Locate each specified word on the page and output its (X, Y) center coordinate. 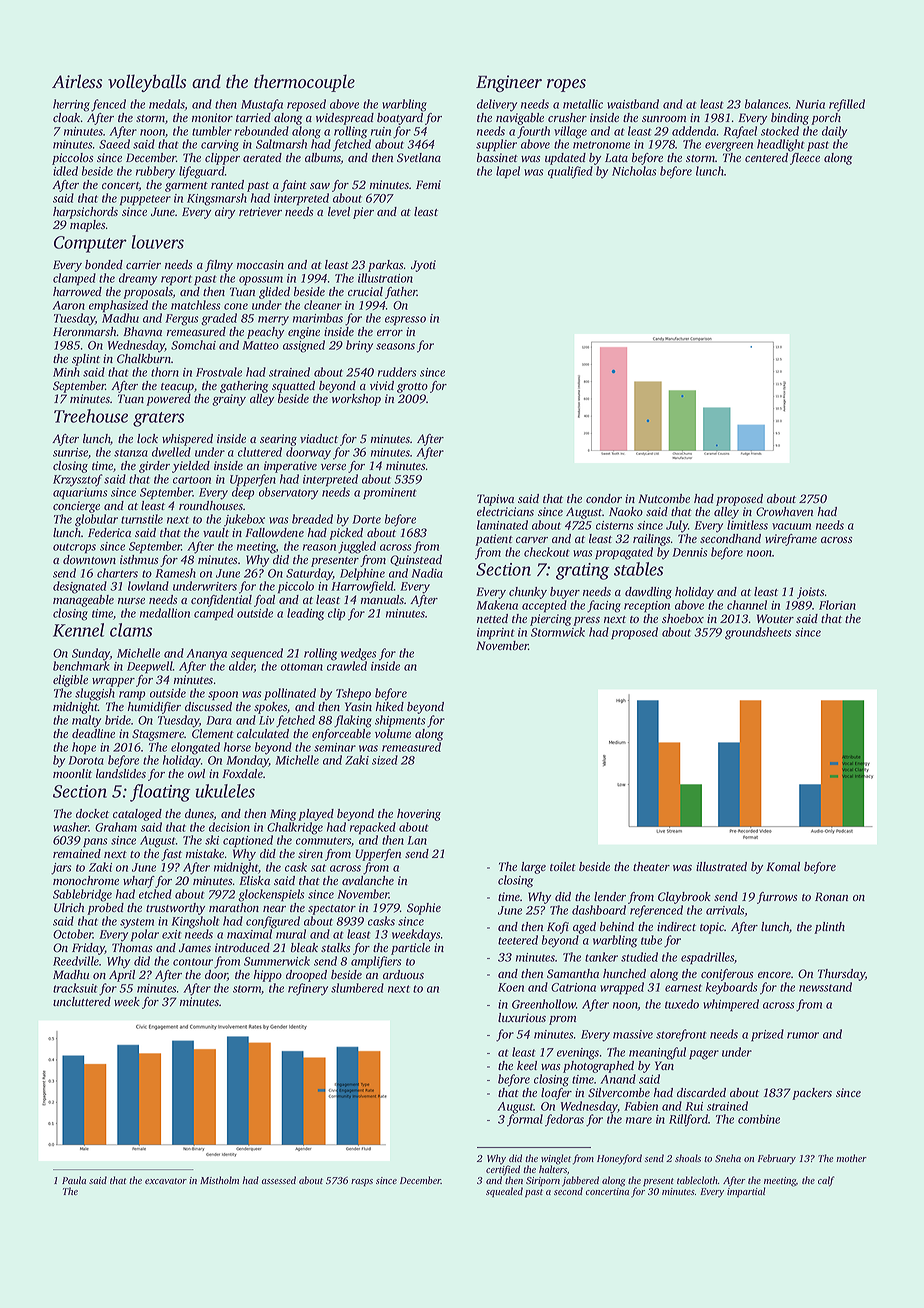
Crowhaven (784, 512)
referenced (656, 911)
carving (220, 146)
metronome (601, 145)
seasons (395, 346)
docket (92, 814)
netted (492, 618)
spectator (332, 910)
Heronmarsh (85, 331)
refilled (847, 105)
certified (503, 1170)
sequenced (257, 654)
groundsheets (758, 633)
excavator (166, 1181)
